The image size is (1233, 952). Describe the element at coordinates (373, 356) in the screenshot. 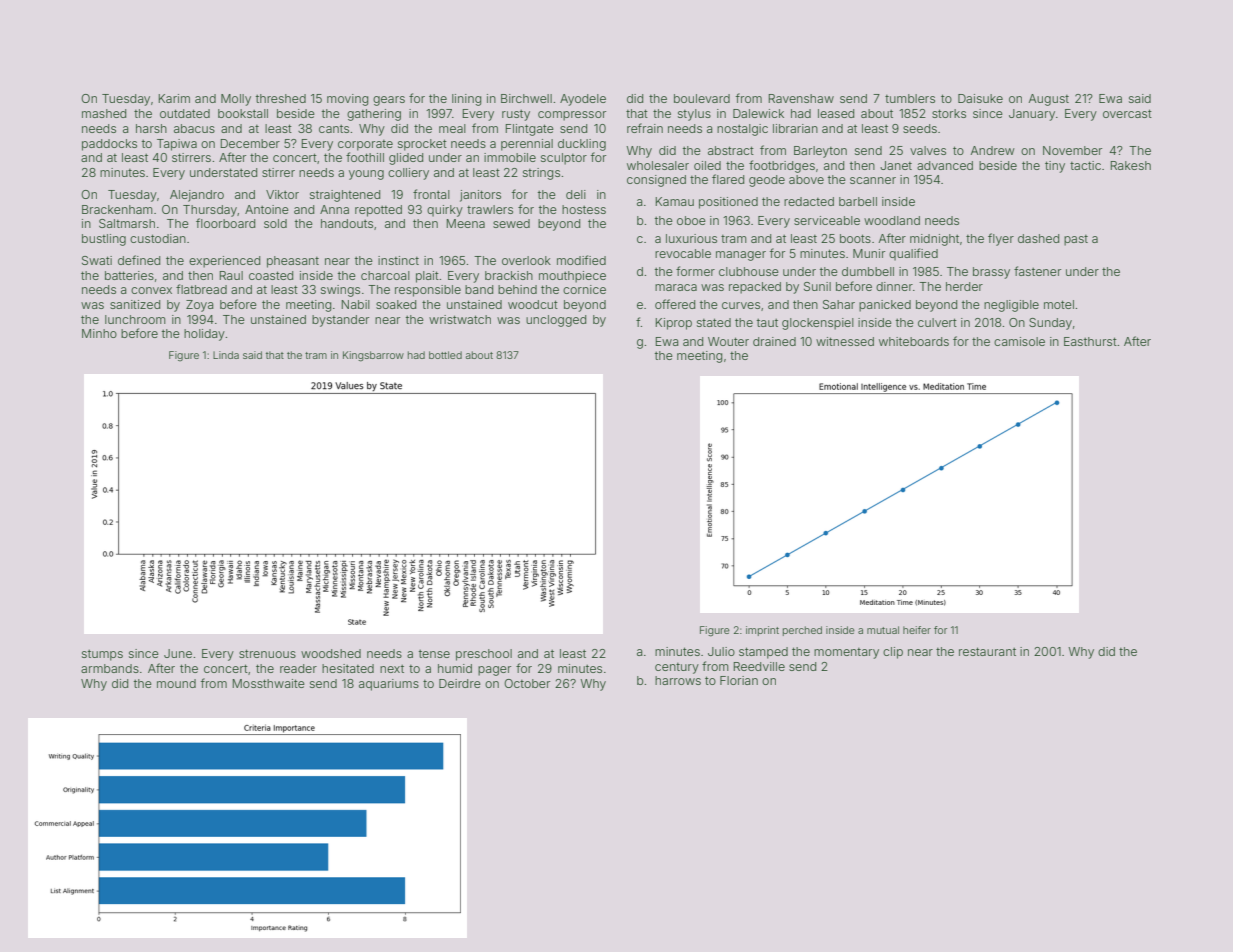

I see `Kingsbarrow` at that location.
